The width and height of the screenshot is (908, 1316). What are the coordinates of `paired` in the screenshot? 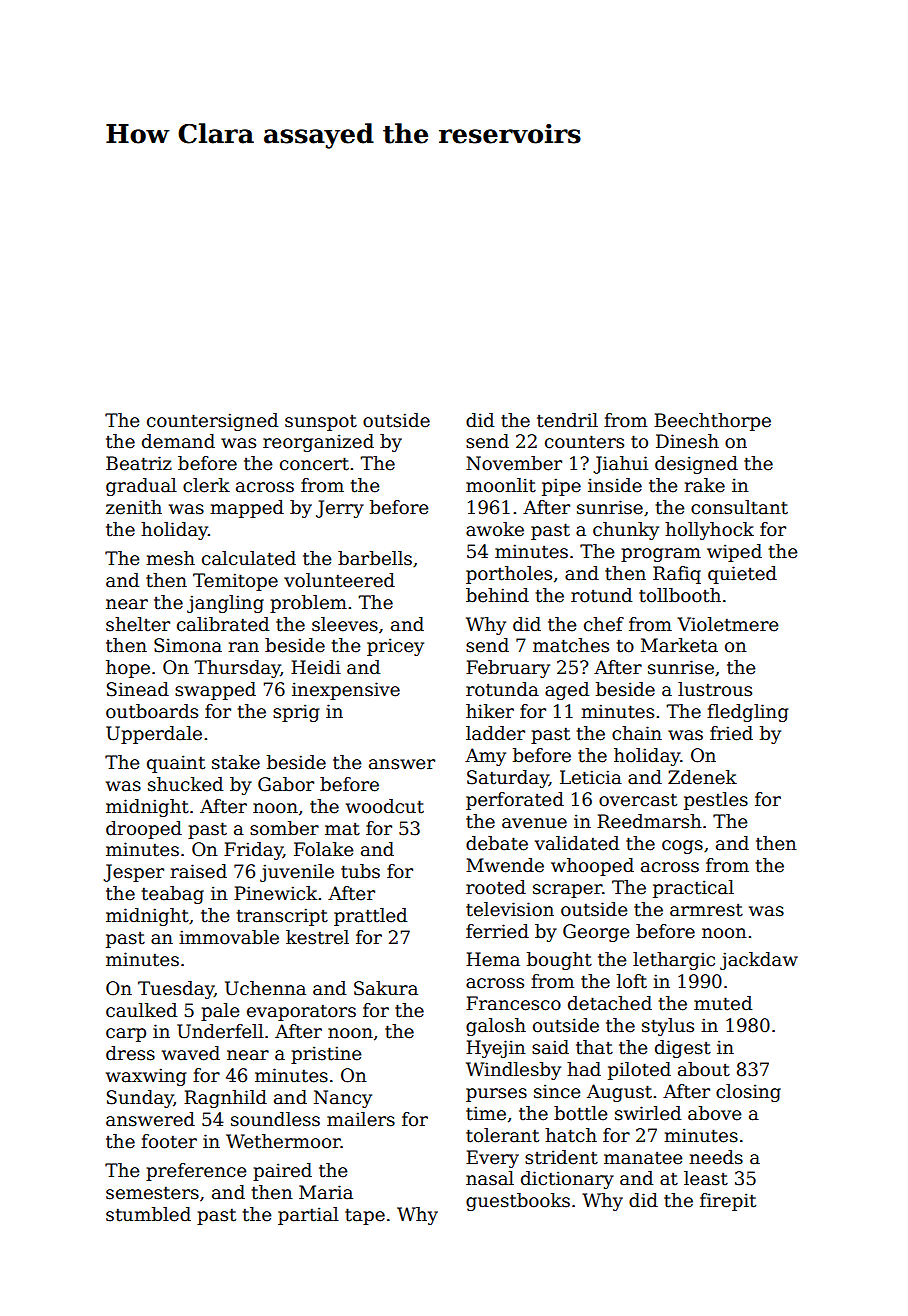 It's located at (282, 1172).
